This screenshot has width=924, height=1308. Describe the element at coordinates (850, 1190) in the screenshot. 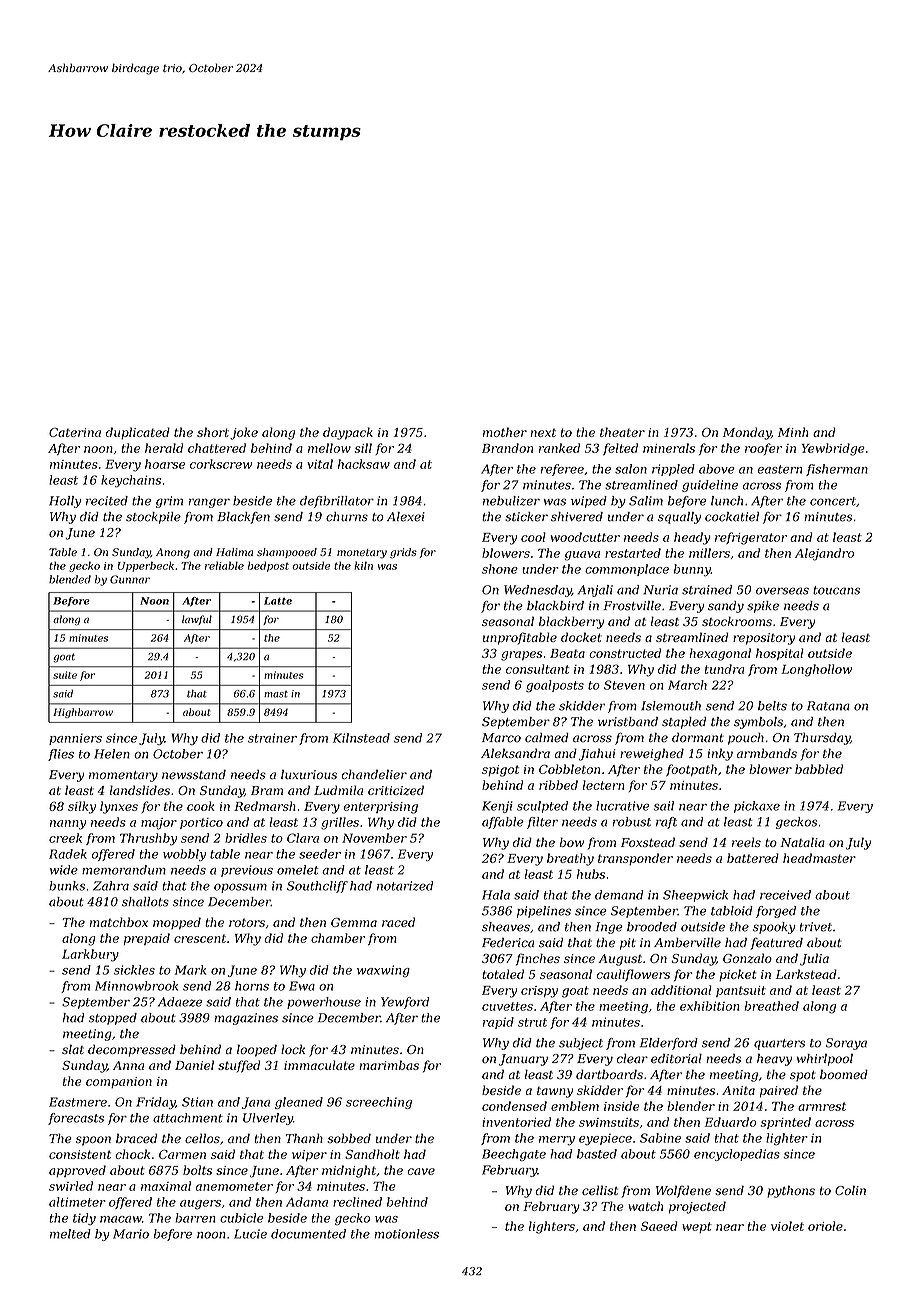

I see `Colin` at that location.
